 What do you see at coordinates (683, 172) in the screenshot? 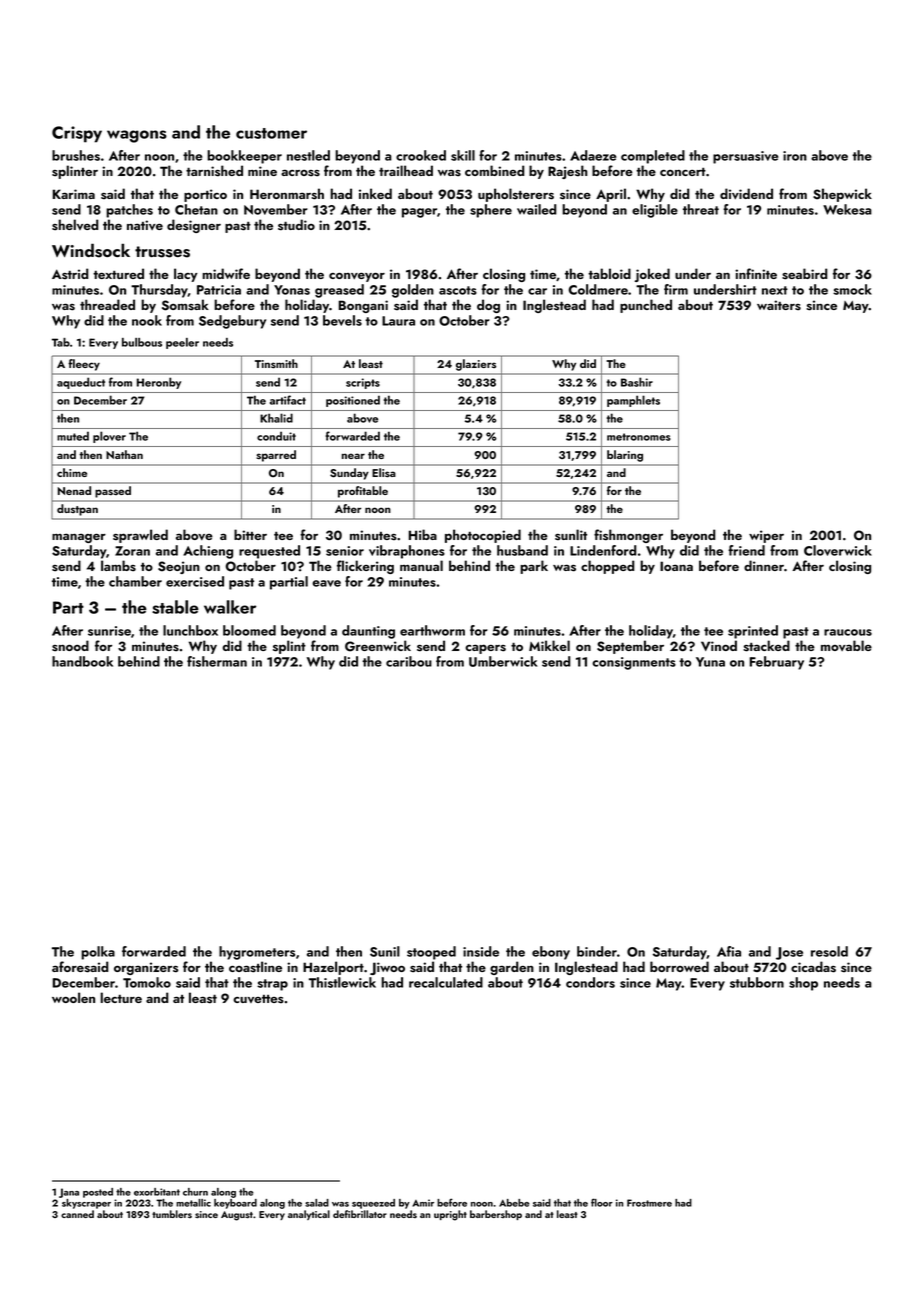
I see `concert` at bounding box center [683, 172].
